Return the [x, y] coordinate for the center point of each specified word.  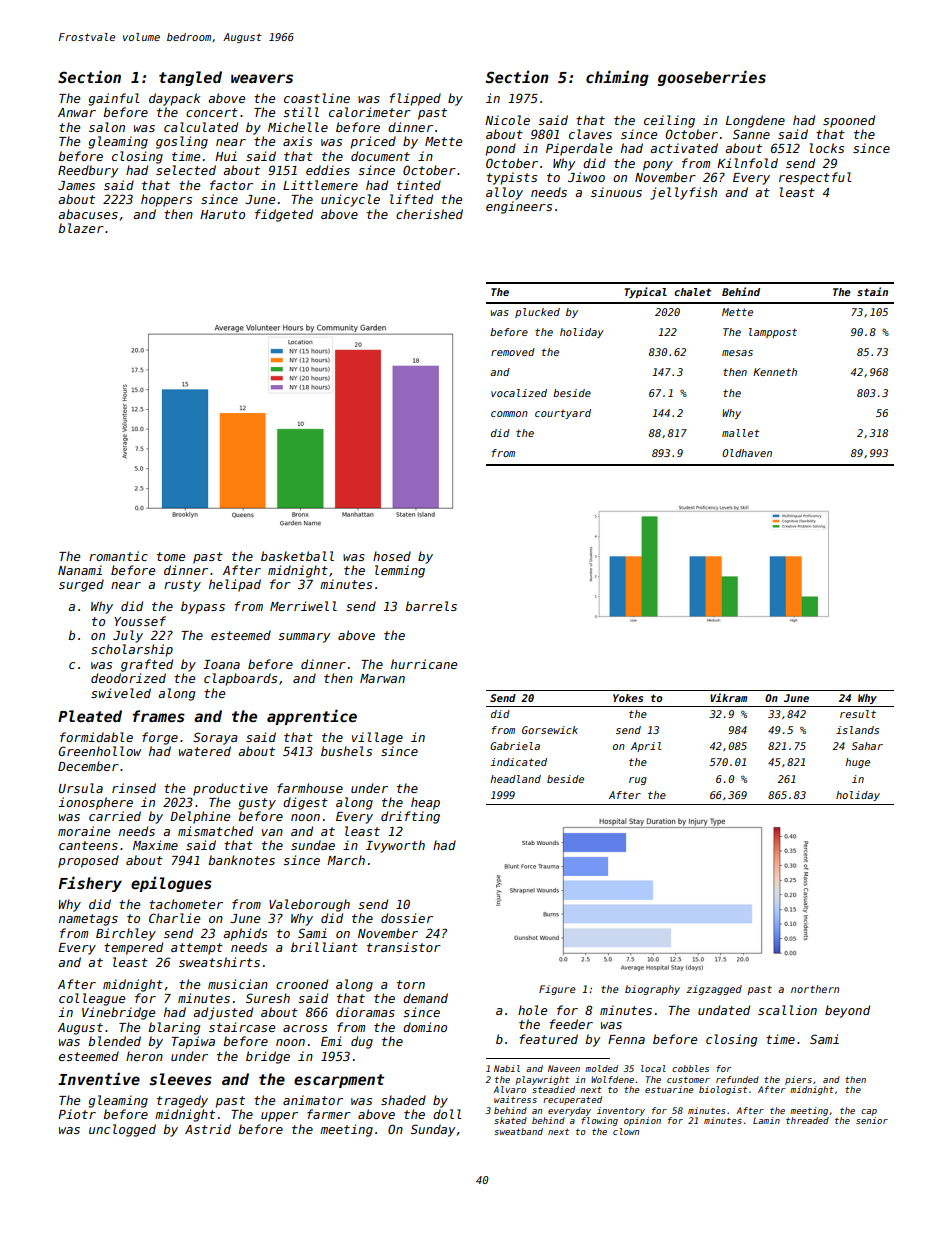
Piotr [77, 1114]
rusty [182, 586]
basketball [297, 556]
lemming [400, 571]
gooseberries [712, 78]
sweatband [518, 1131]
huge [858, 763]
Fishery [90, 884]
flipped [415, 99]
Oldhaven [747, 453]
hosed [392, 556]
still [301, 112]
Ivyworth [395, 846]
